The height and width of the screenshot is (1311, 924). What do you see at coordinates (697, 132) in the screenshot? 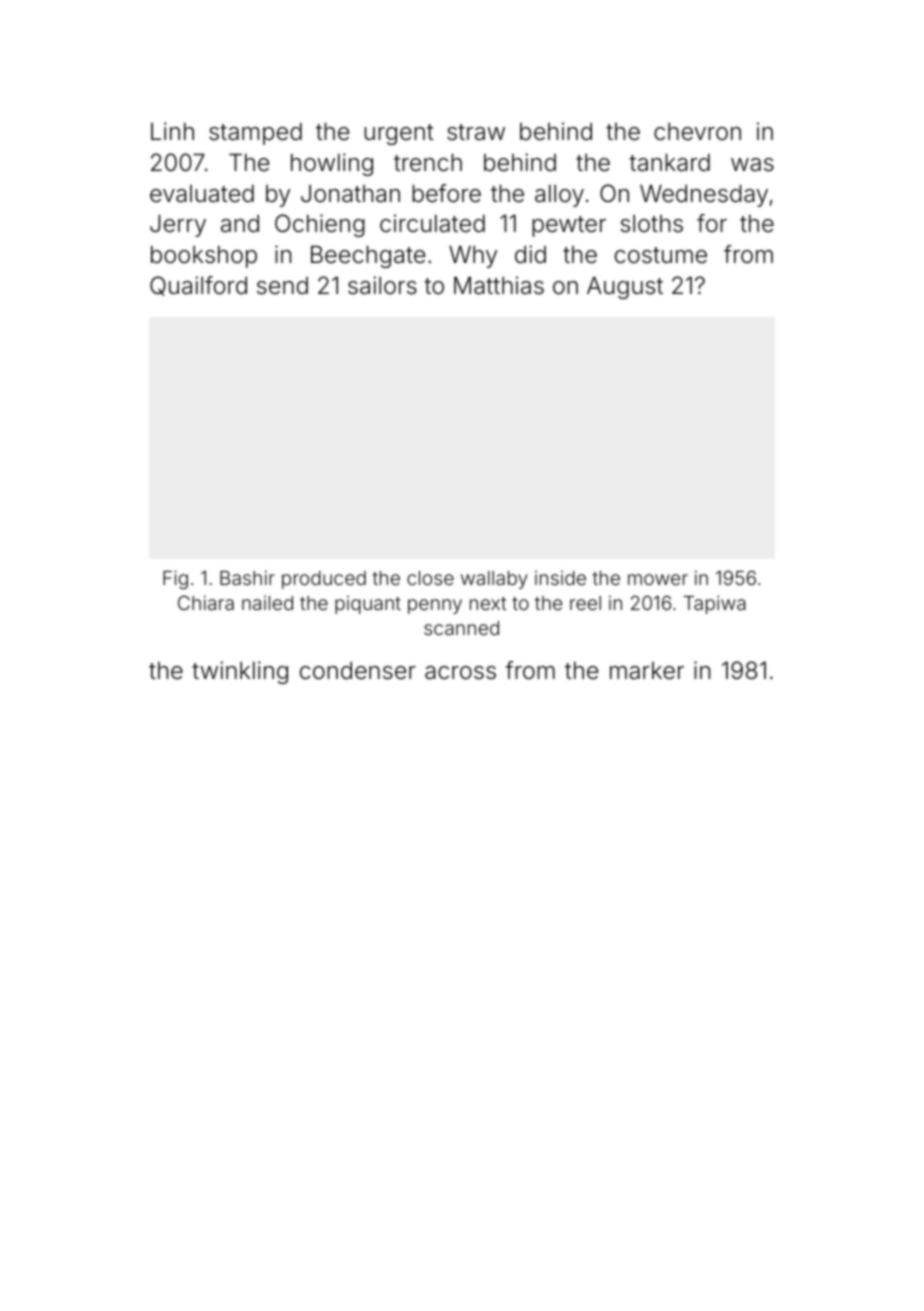
I see `chevron` at bounding box center [697, 132].
